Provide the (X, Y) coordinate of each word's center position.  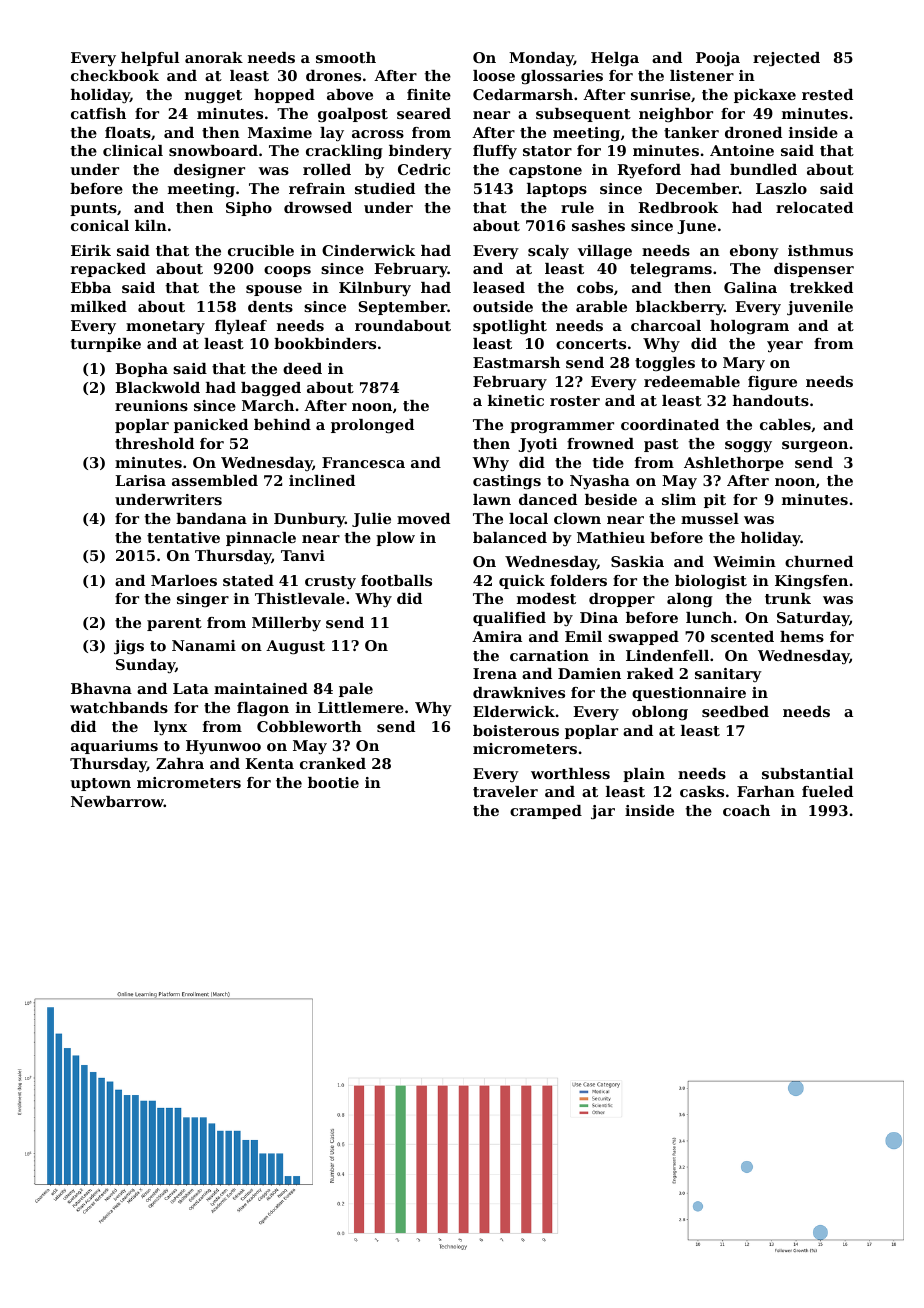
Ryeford (649, 171)
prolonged (372, 426)
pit (715, 501)
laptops (557, 190)
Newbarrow (117, 801)
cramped (546, 812)
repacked (108, 270)
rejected (786, 59)
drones (333, 75)
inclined (322, 480)
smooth (346, 57)
